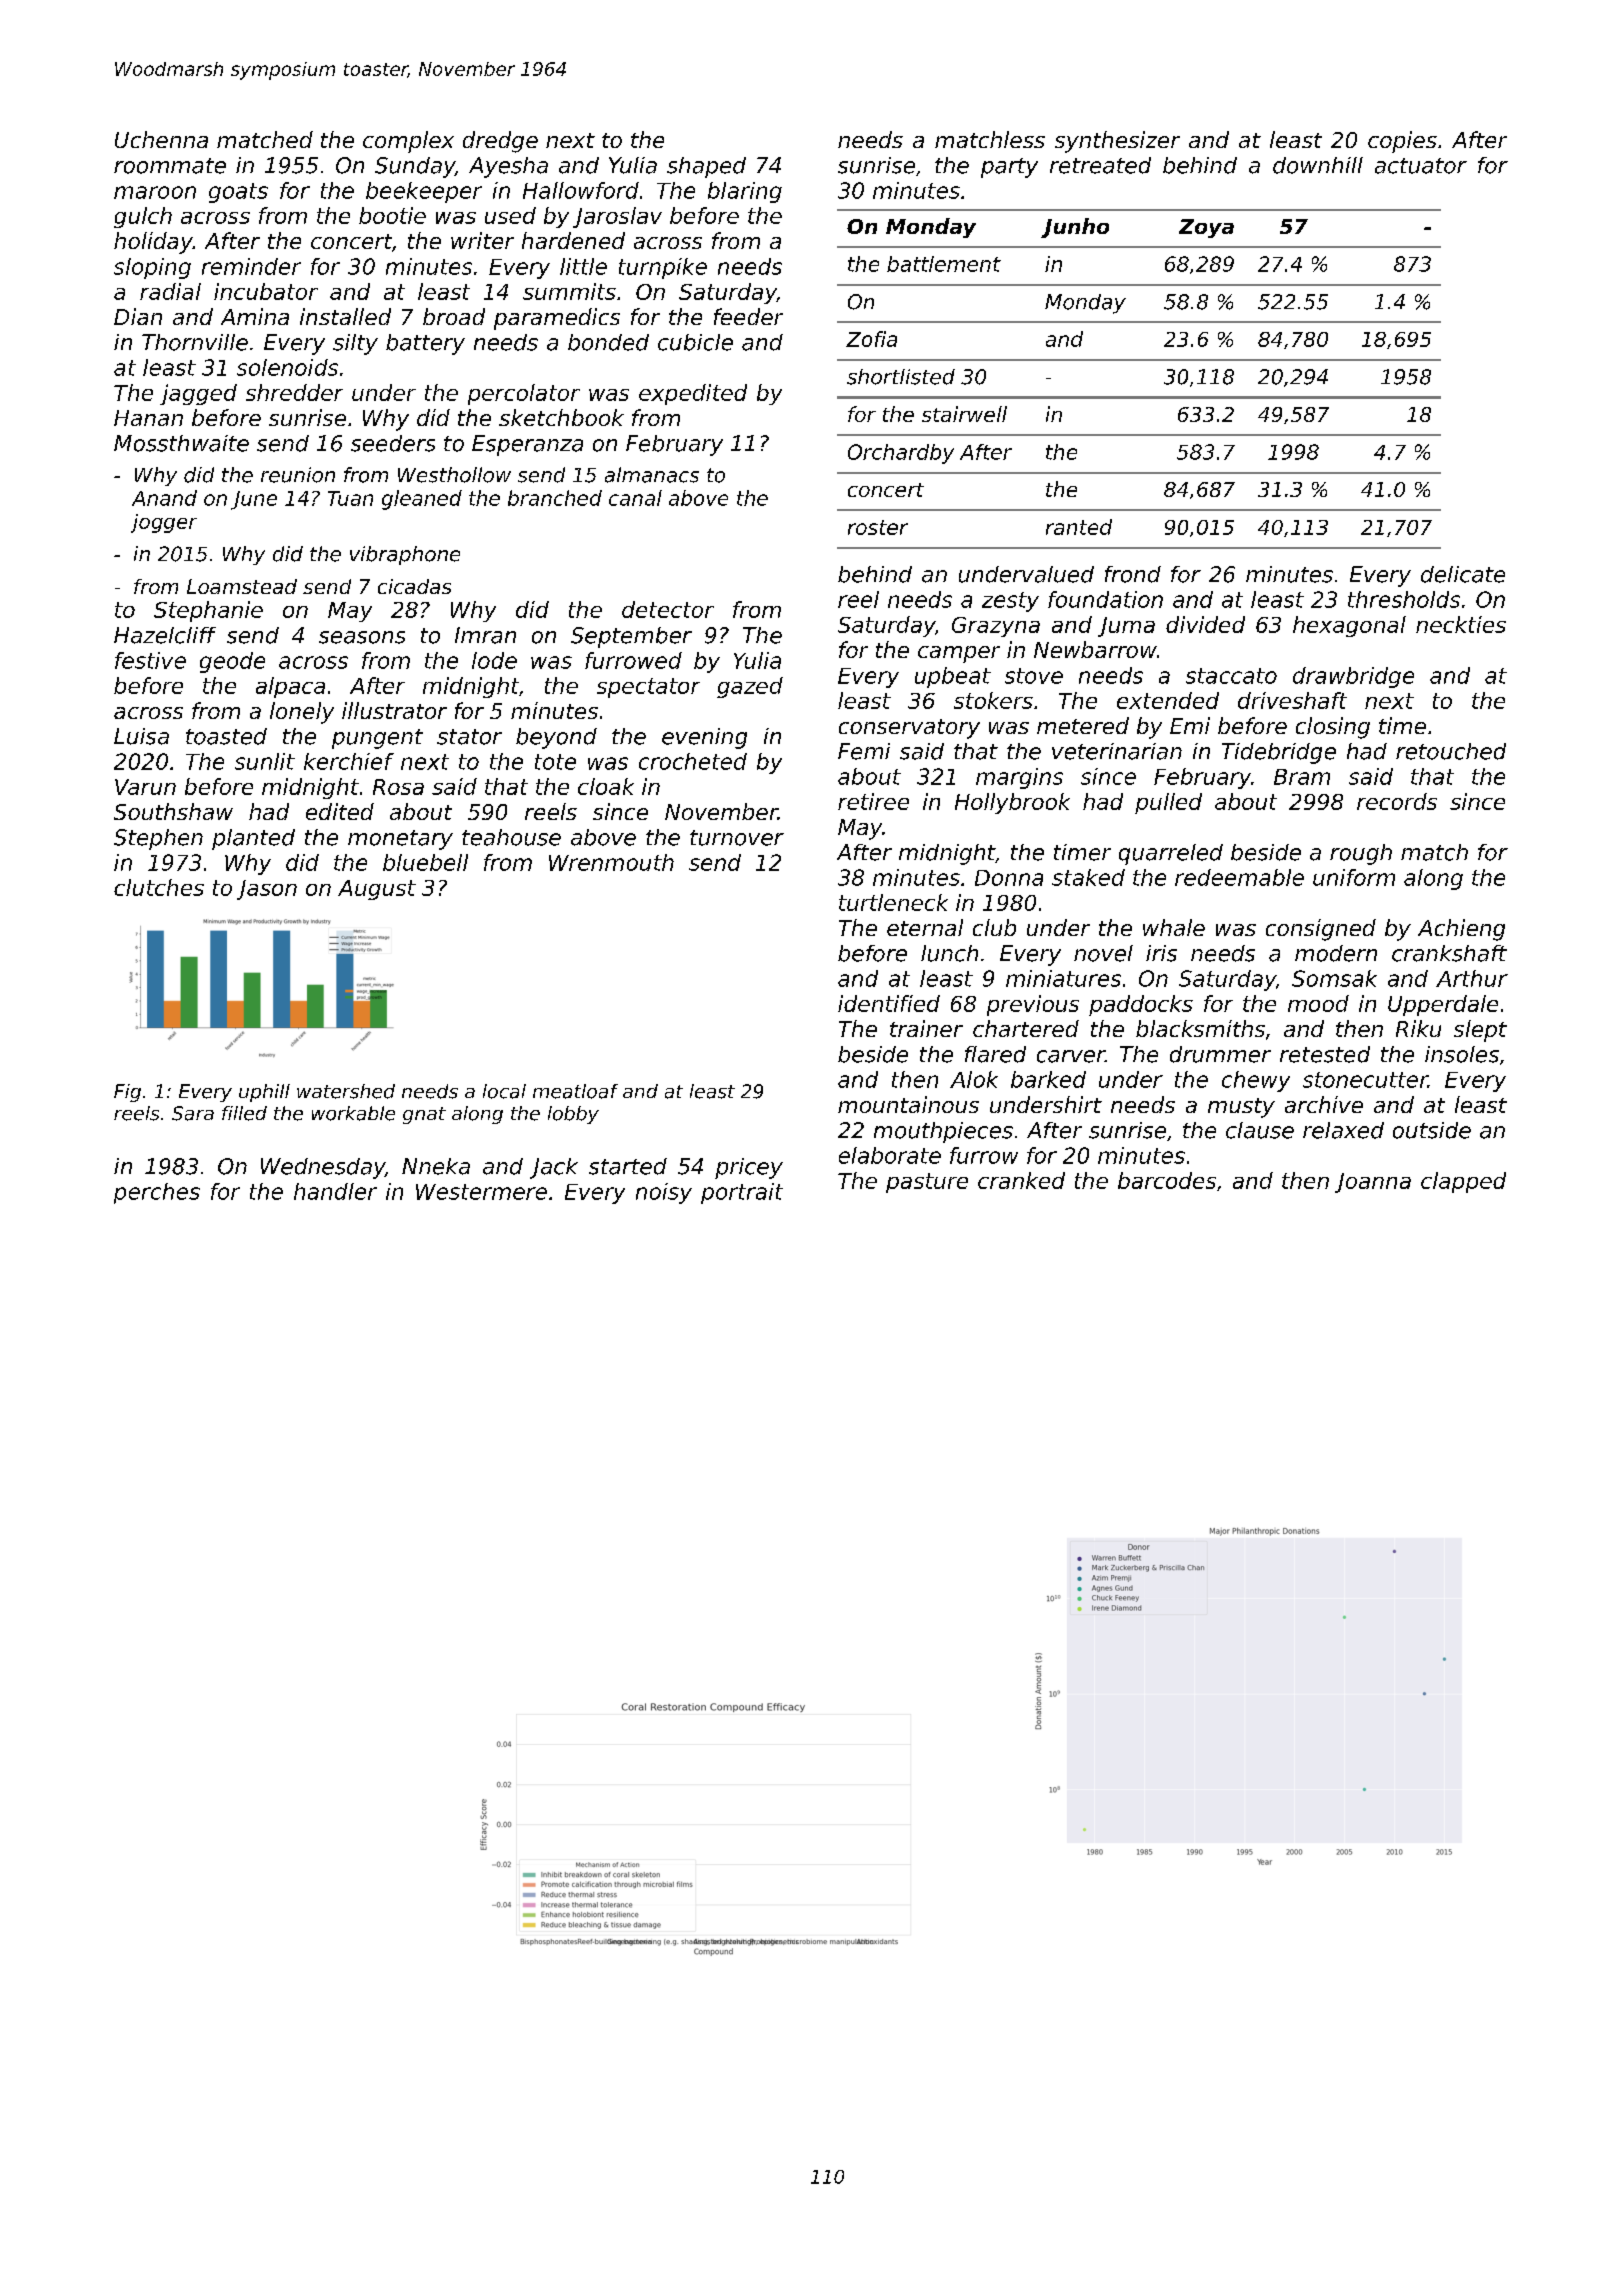 This image has width=1620, height=2292. I want to click on complex, so click(408, 142).
